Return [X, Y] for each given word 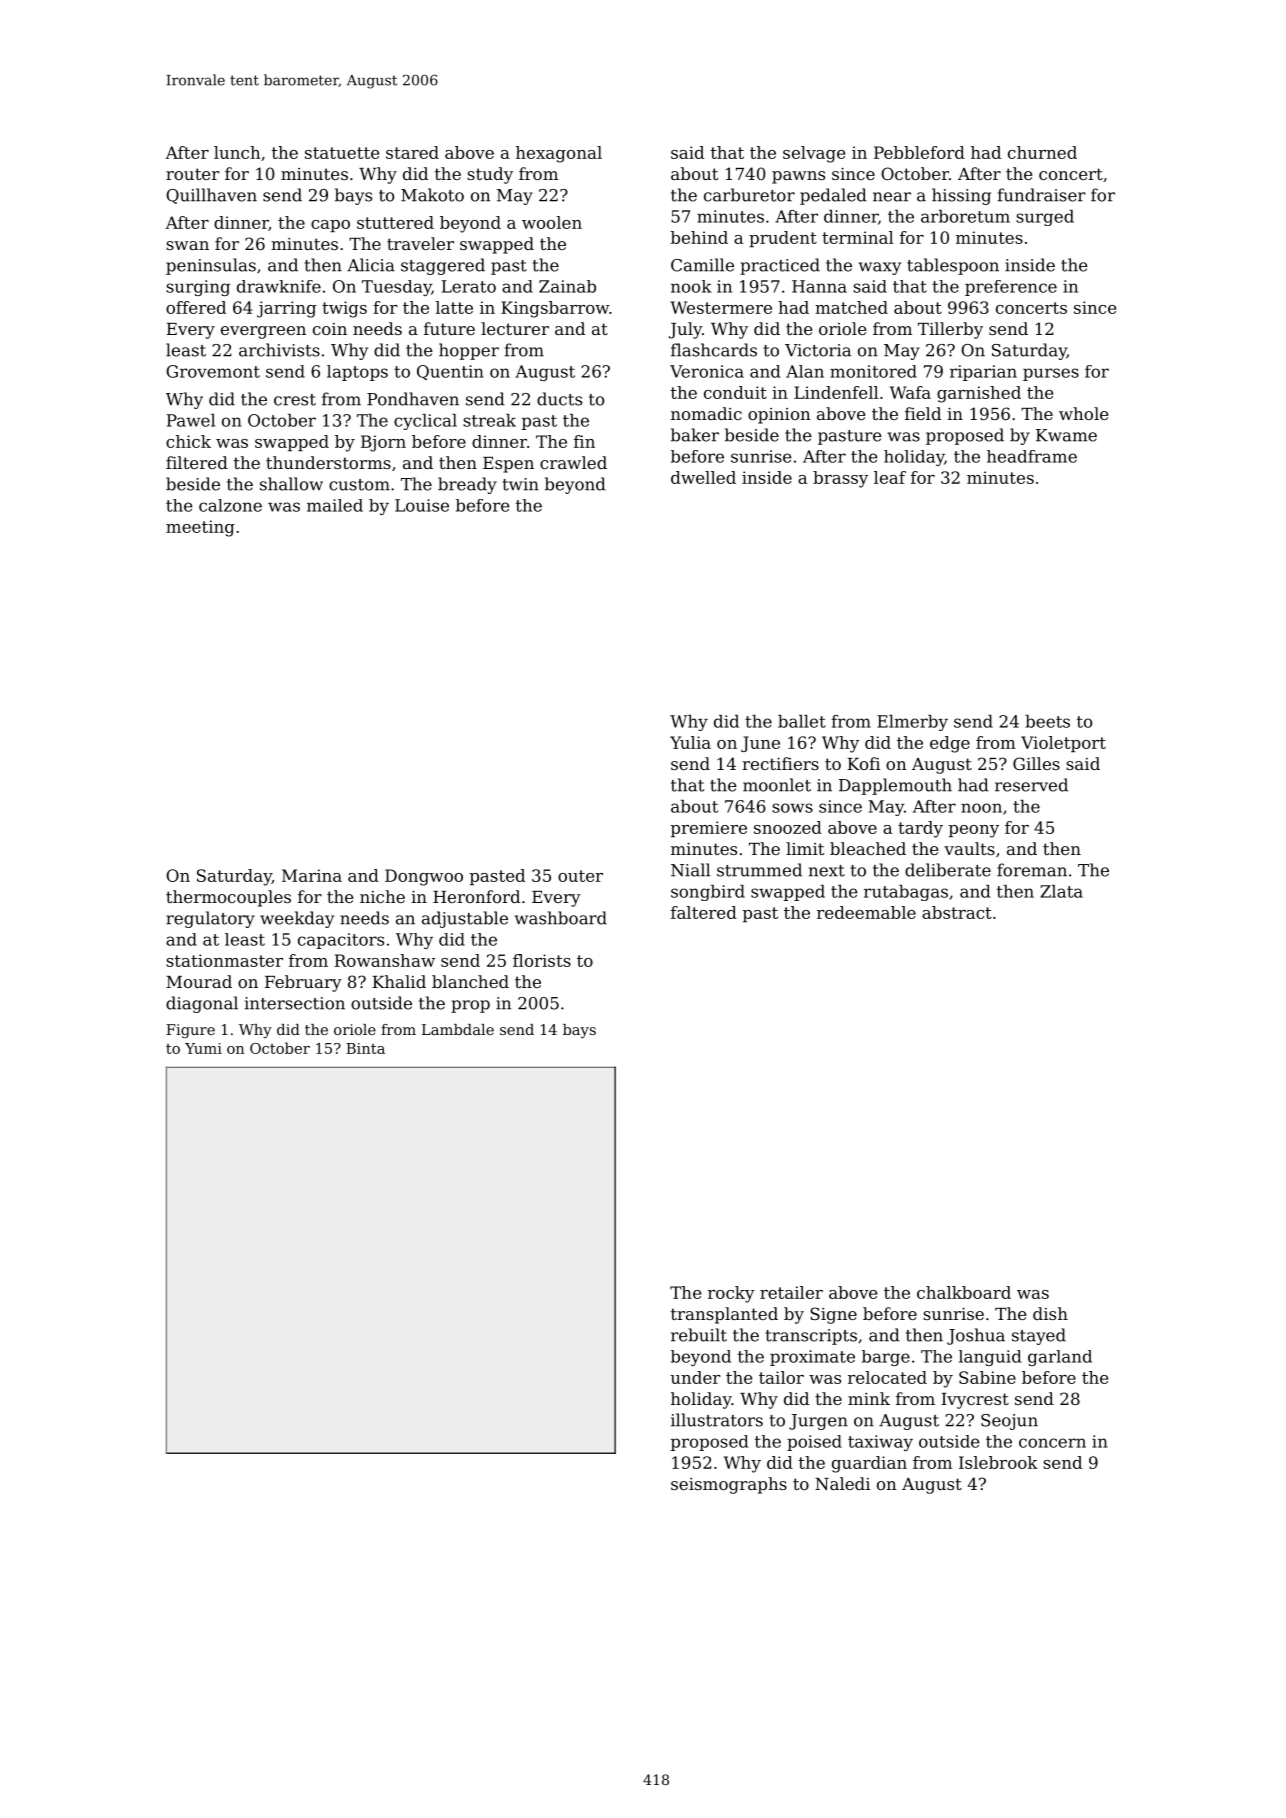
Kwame [1066, 435]
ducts [559, 399]
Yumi [203, 1048]
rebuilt [699, 1335]
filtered [197, 462]
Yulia [690, 742]
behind [699, 237]
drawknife [279, 286]
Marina [312, 875]
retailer [791, 1292]
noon [981, 808]
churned [1042, 152]
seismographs [729, 1485]
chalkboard [964, 1292]
